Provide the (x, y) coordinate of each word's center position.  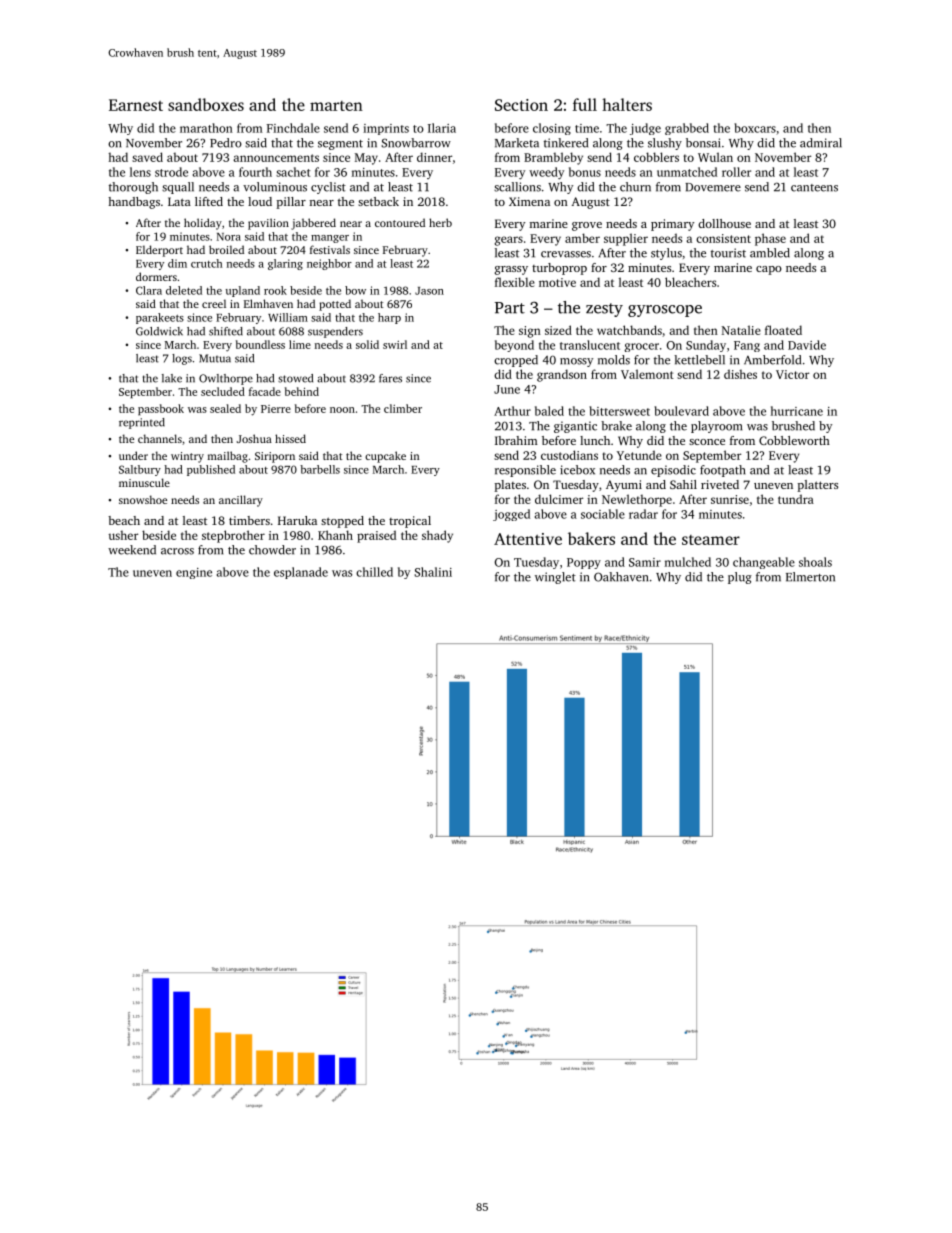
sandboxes (206, 104)
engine (194, 573)
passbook (161, 410)
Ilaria (442, 128)
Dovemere (713, 187)
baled (549, 411)
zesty (604, 310)
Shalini (433, 572)
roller (736, 172)
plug (740, 578)
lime (300, 344)
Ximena (529, 201)
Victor (792, 374)
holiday (203, 224)
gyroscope (665, 311)
